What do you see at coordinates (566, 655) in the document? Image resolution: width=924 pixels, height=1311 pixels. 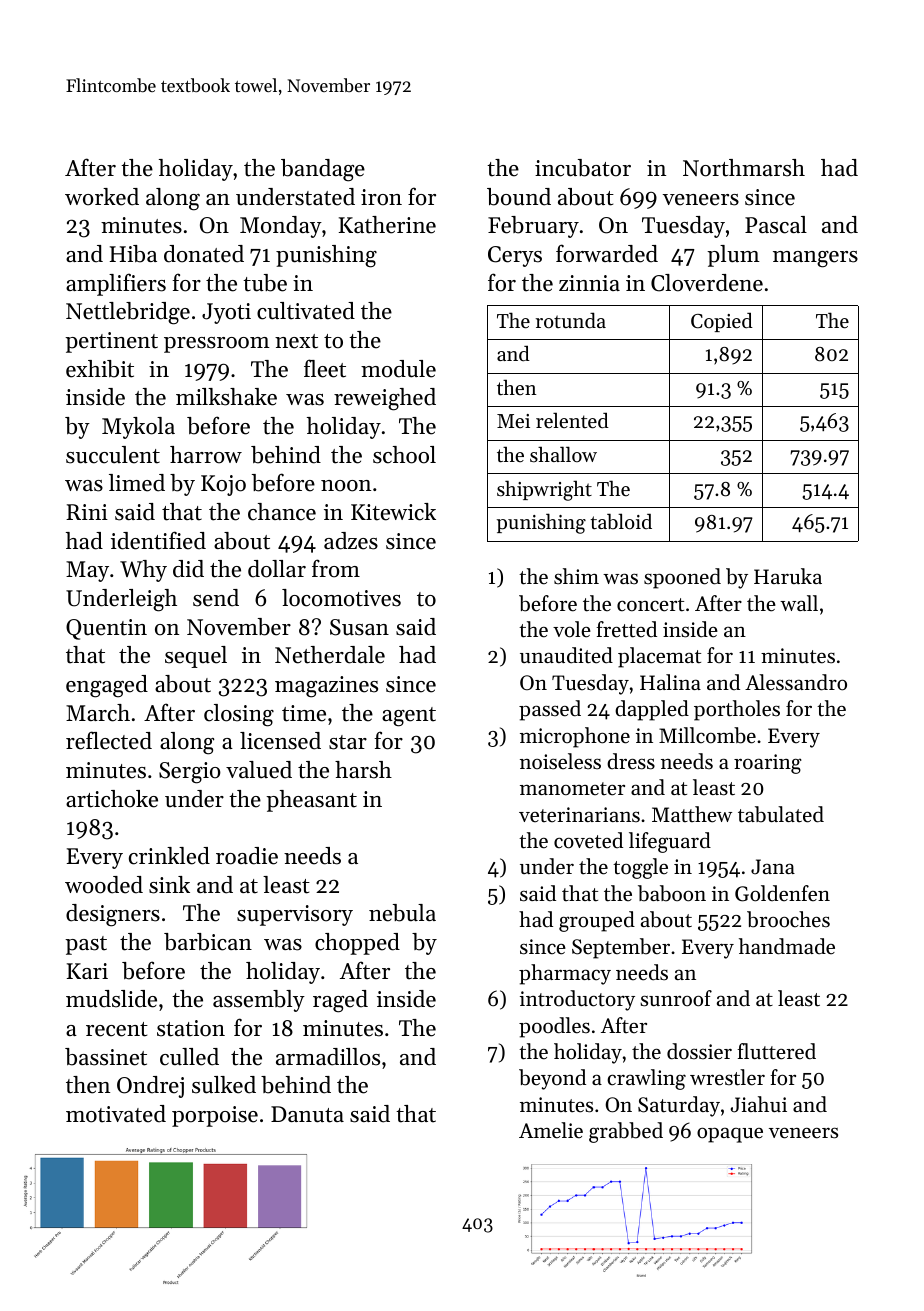 I see `unaudited` at bounding box center [566, 655].
